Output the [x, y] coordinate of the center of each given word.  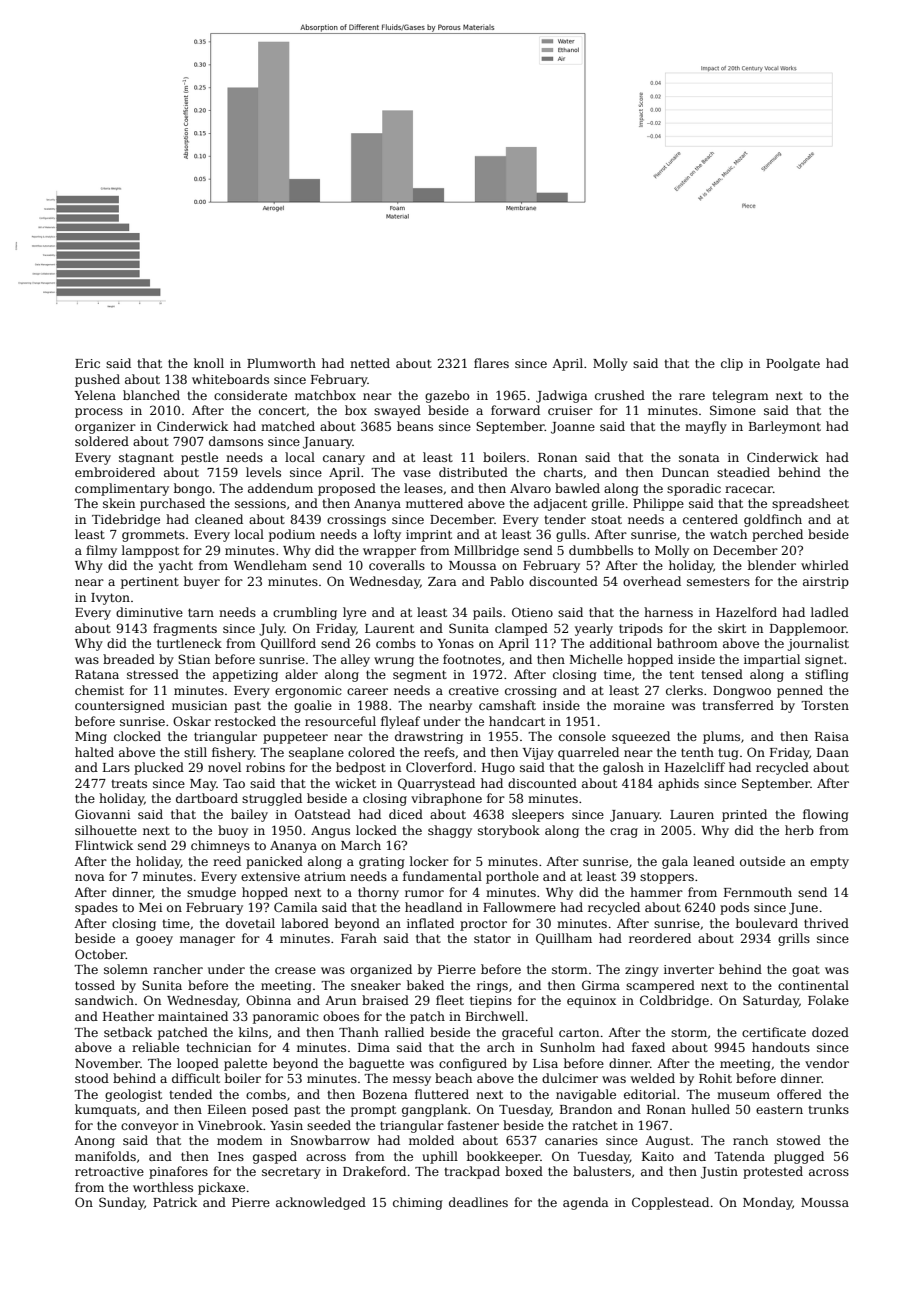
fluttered [442, 1094]
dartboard [207, 798]
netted [370, 363]
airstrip [826, 583]
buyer [202, 582]
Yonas [456, 643]
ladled [830, 612]
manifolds [105, 1156]
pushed [97, 380]
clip [732, 364]
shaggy [450, 831]
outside [762, 861]
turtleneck [189, 643]
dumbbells [601, 550]
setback [128, 1032]
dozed [830, 1032]
